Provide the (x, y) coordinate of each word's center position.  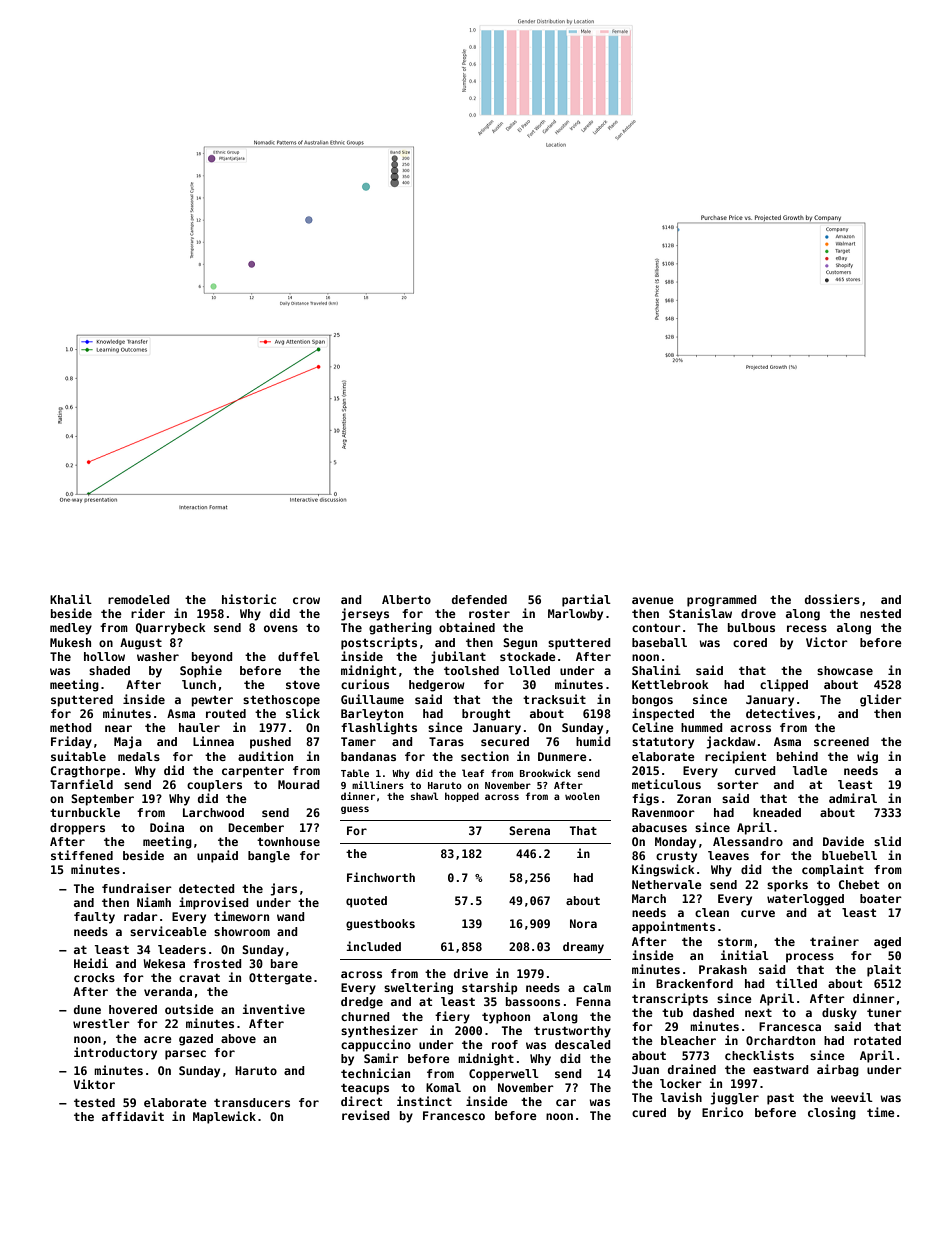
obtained (467, 627)
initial (744, 955)
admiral (853, 798)
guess (355, 810)
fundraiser (137, 888)
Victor (827, 642)
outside (189, 1009)
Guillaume (372, 699)
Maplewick (224, 1117)
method (71, 727)
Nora (583, 923)
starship (490, 988)
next (758, 1013)
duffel (299, 656)
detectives (780, 713)
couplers (214, 786)
